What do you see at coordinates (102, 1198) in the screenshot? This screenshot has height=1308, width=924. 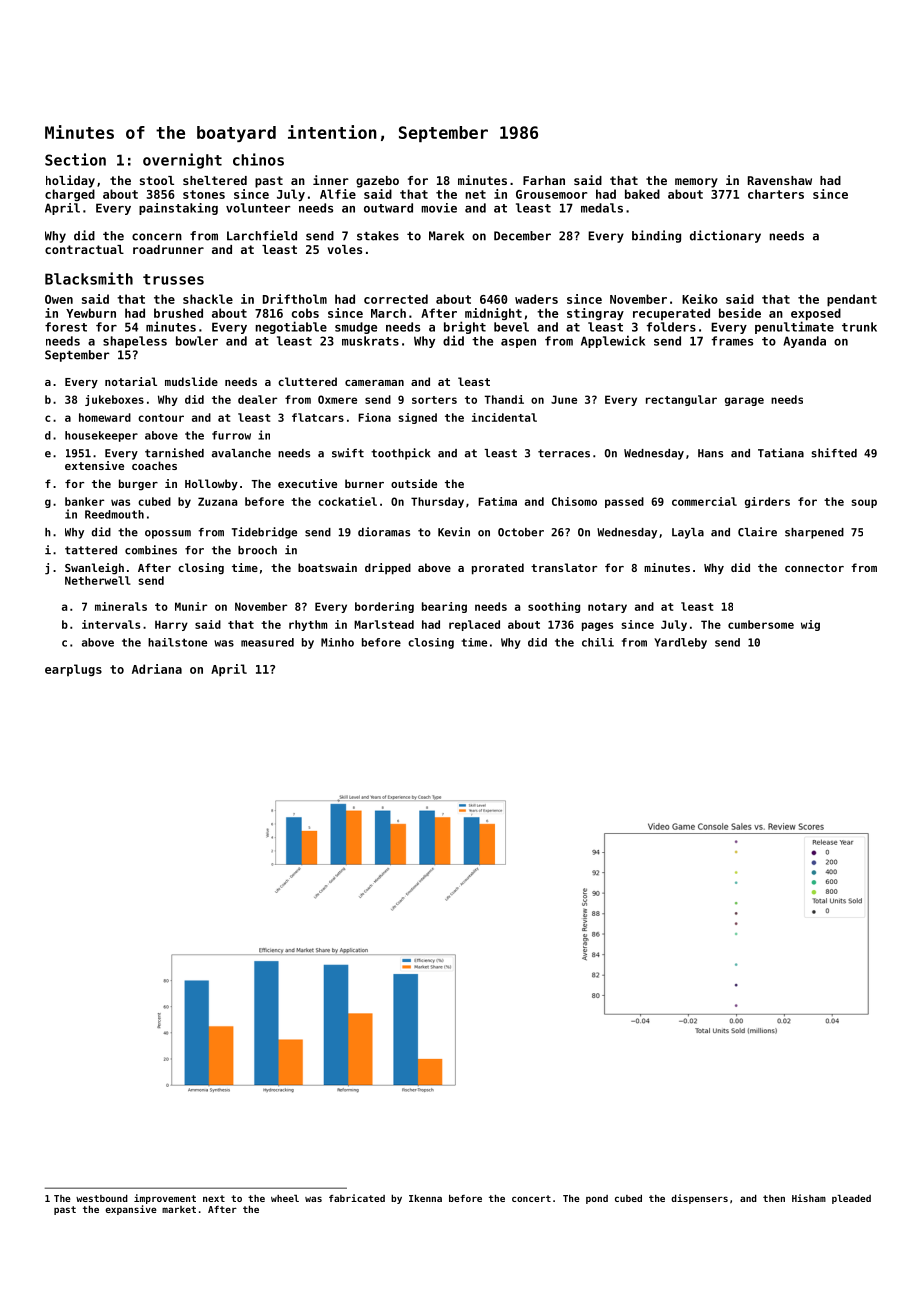 I see `westbound` at bounding box center [102, 1198].
